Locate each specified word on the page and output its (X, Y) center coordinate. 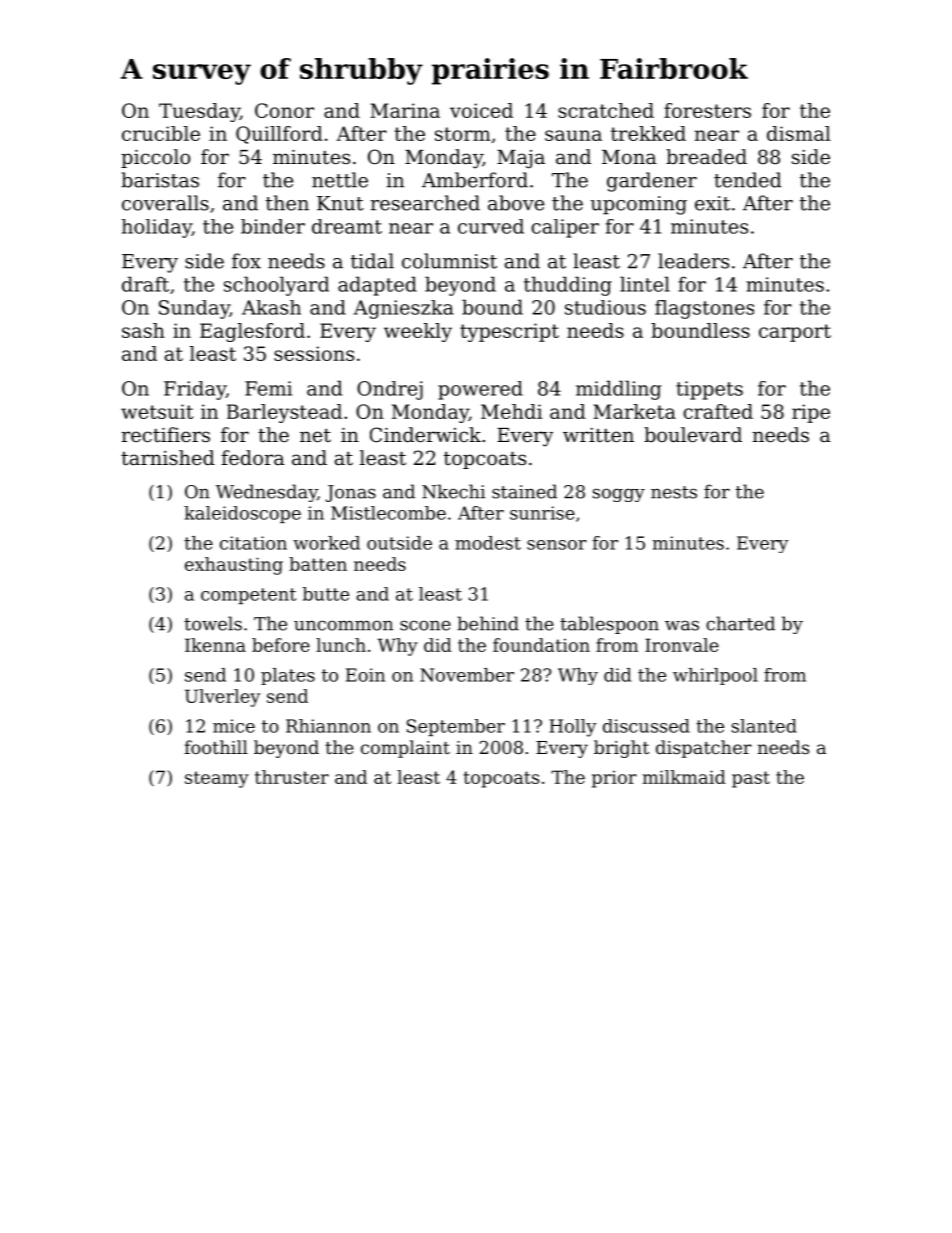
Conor (284, 110)
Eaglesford (252, 332)
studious (605, 307)
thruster (292, 777)
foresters (707, 110)
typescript (509, 332)
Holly (572, 728)
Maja (521, 159)
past (751, 779)
